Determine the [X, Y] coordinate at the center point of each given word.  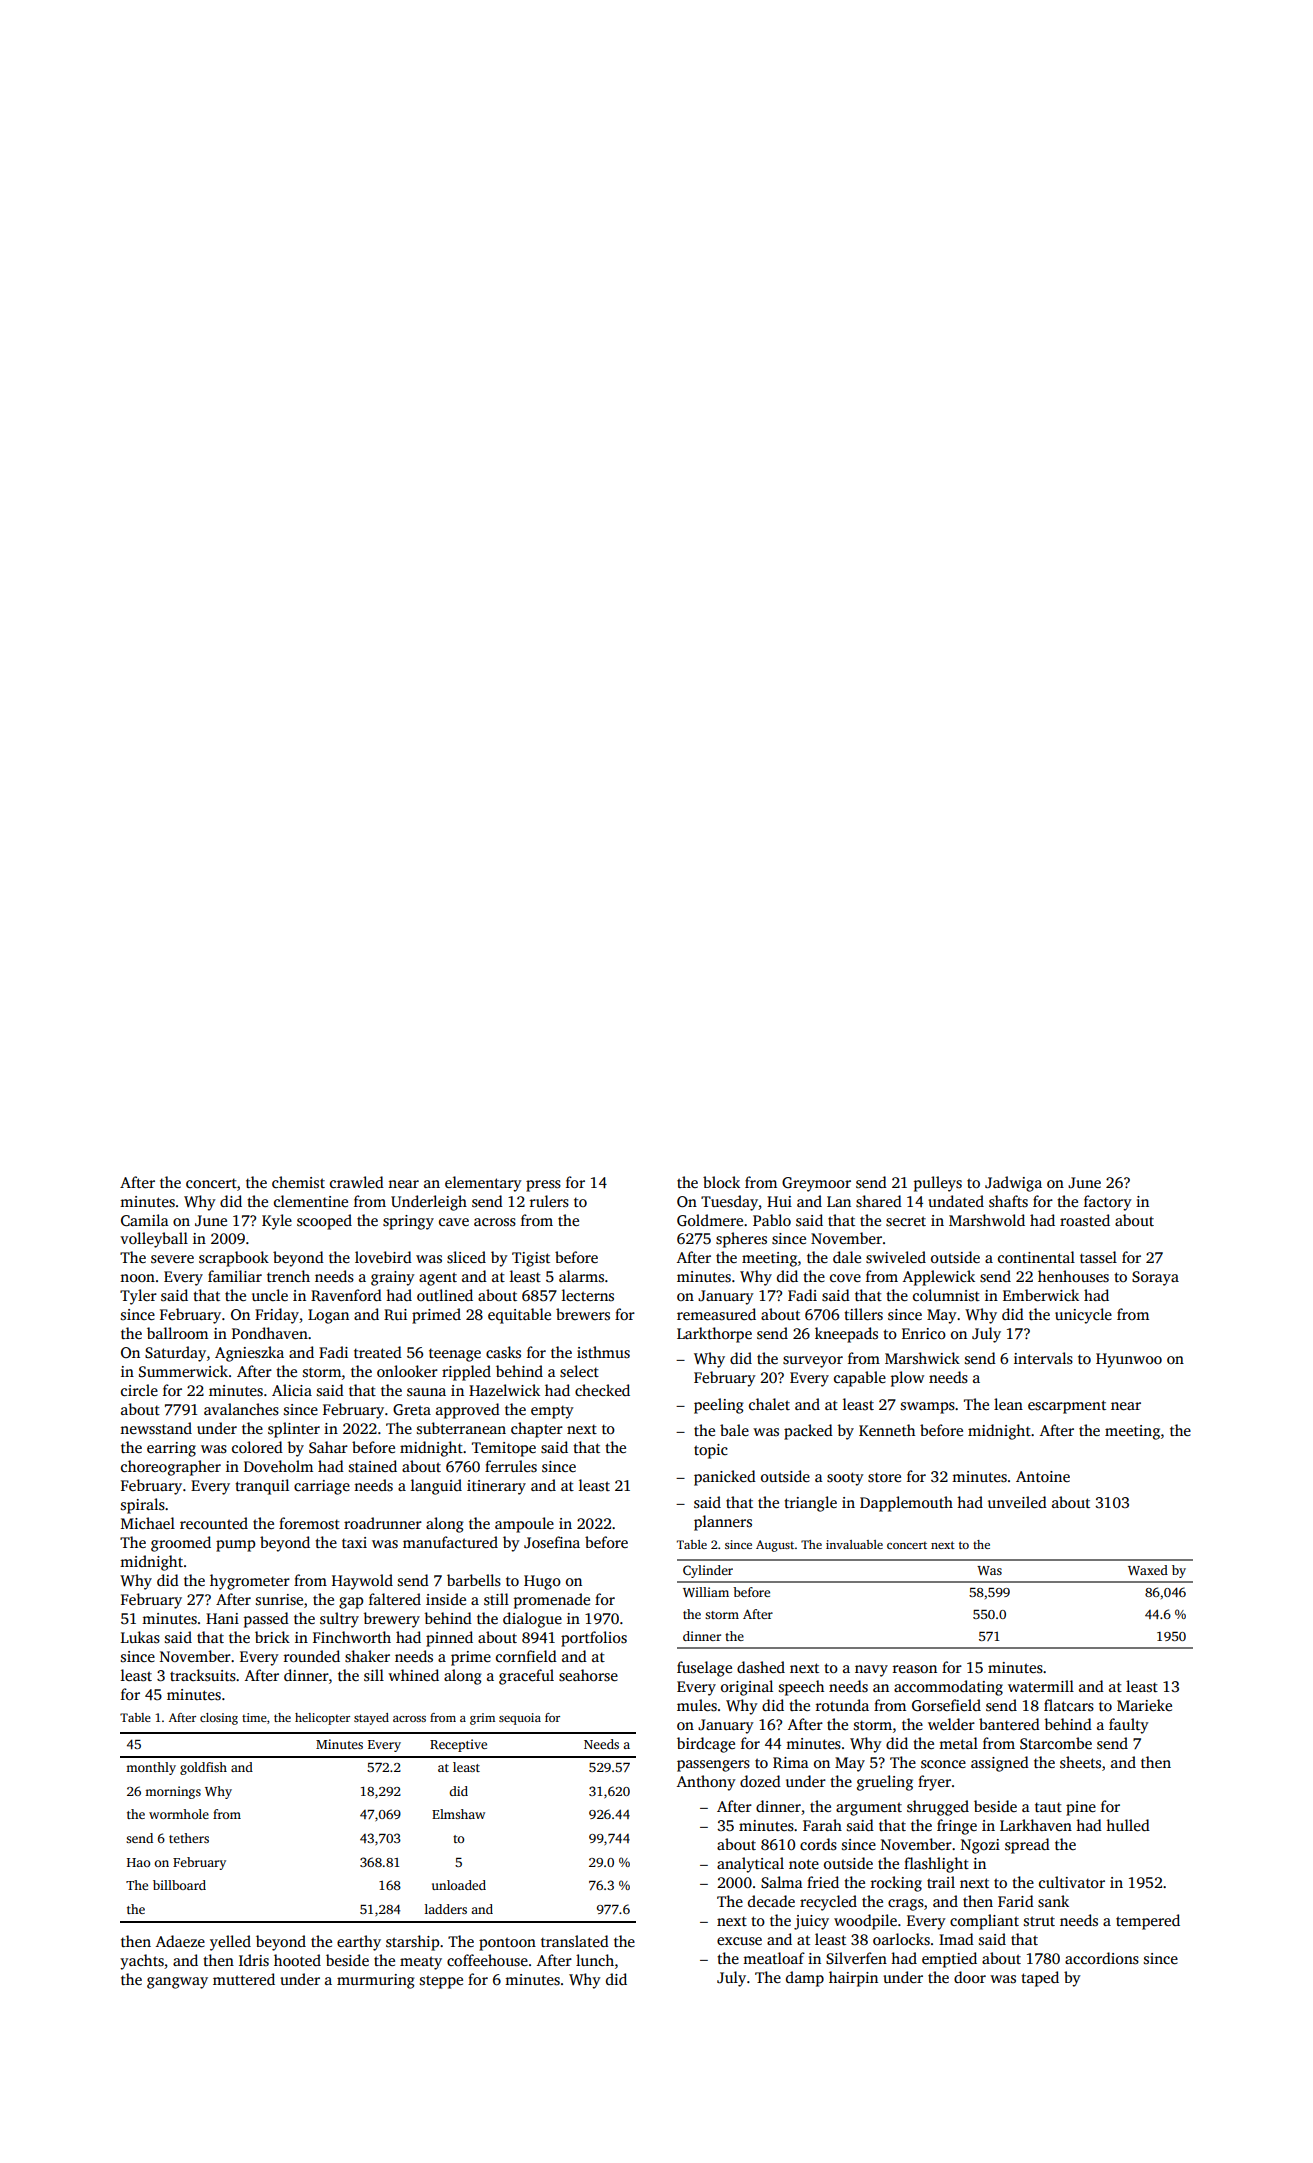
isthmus [603, 1352]
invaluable [854, 1544]
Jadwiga [1013, 1184]
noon [137, 1278]
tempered [1148, 1922]
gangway [177, 1983]
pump [235, 1546]
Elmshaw [458, 1814]
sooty [845, 1479]
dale [847, 1257]
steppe [441, 1982]
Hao [138, 1862]
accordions [1102, 1958]
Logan [328, 1316]
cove [845, 1278]
